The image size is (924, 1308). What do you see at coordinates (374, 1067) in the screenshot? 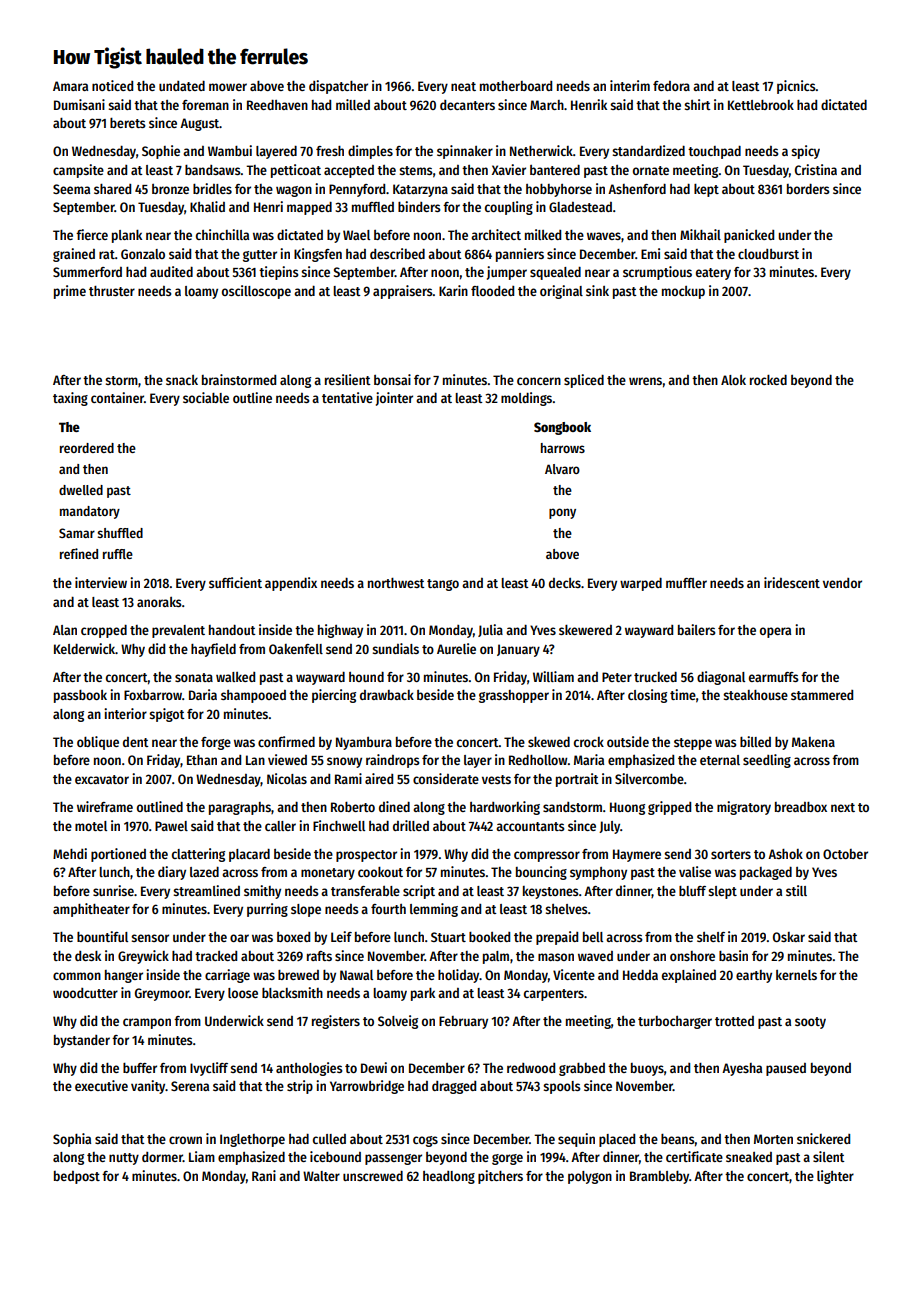
I see `Dewi` at bounding box center [374, 1067].
